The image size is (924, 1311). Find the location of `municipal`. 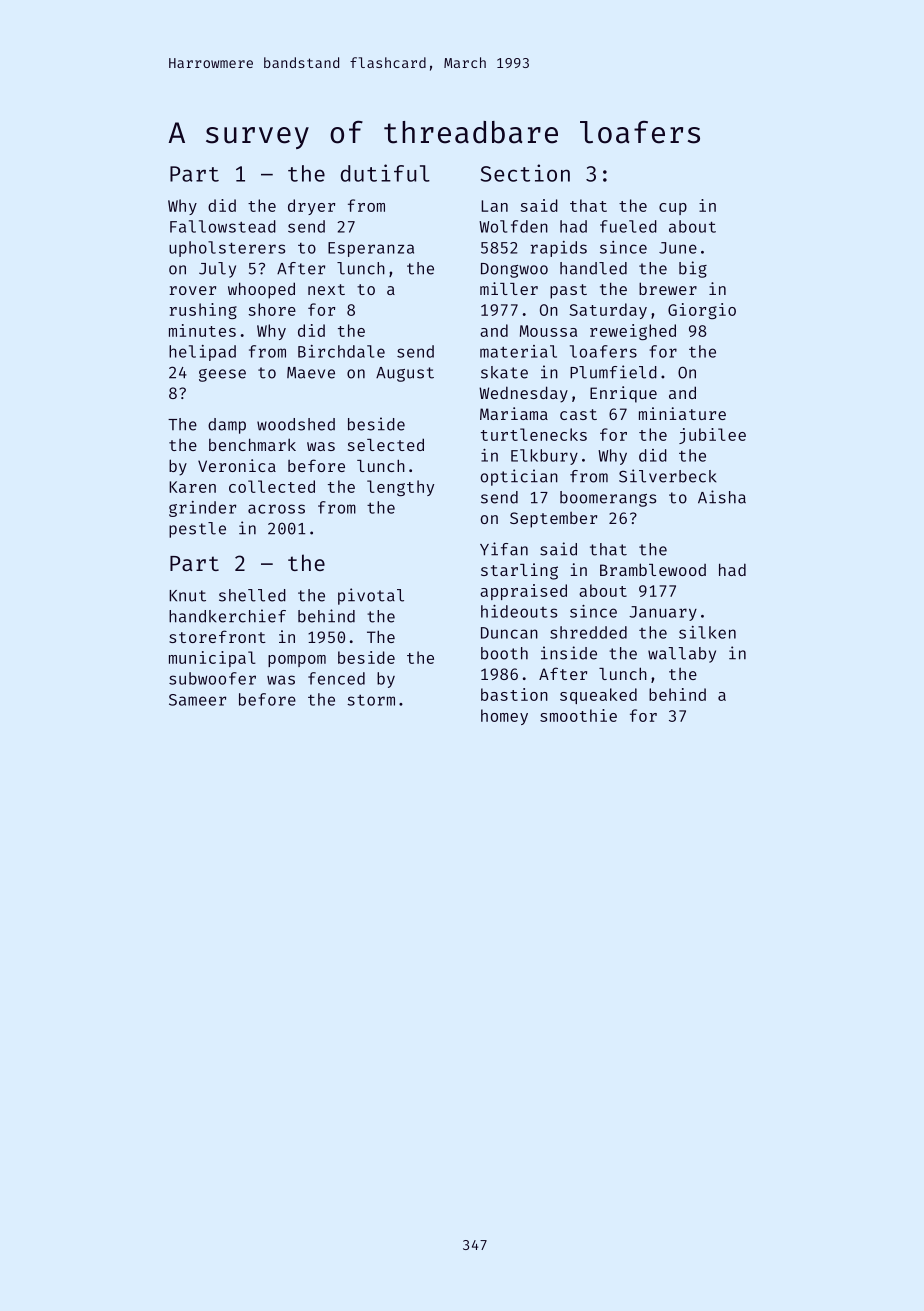

municipal is located at coordinates (212, 659).
